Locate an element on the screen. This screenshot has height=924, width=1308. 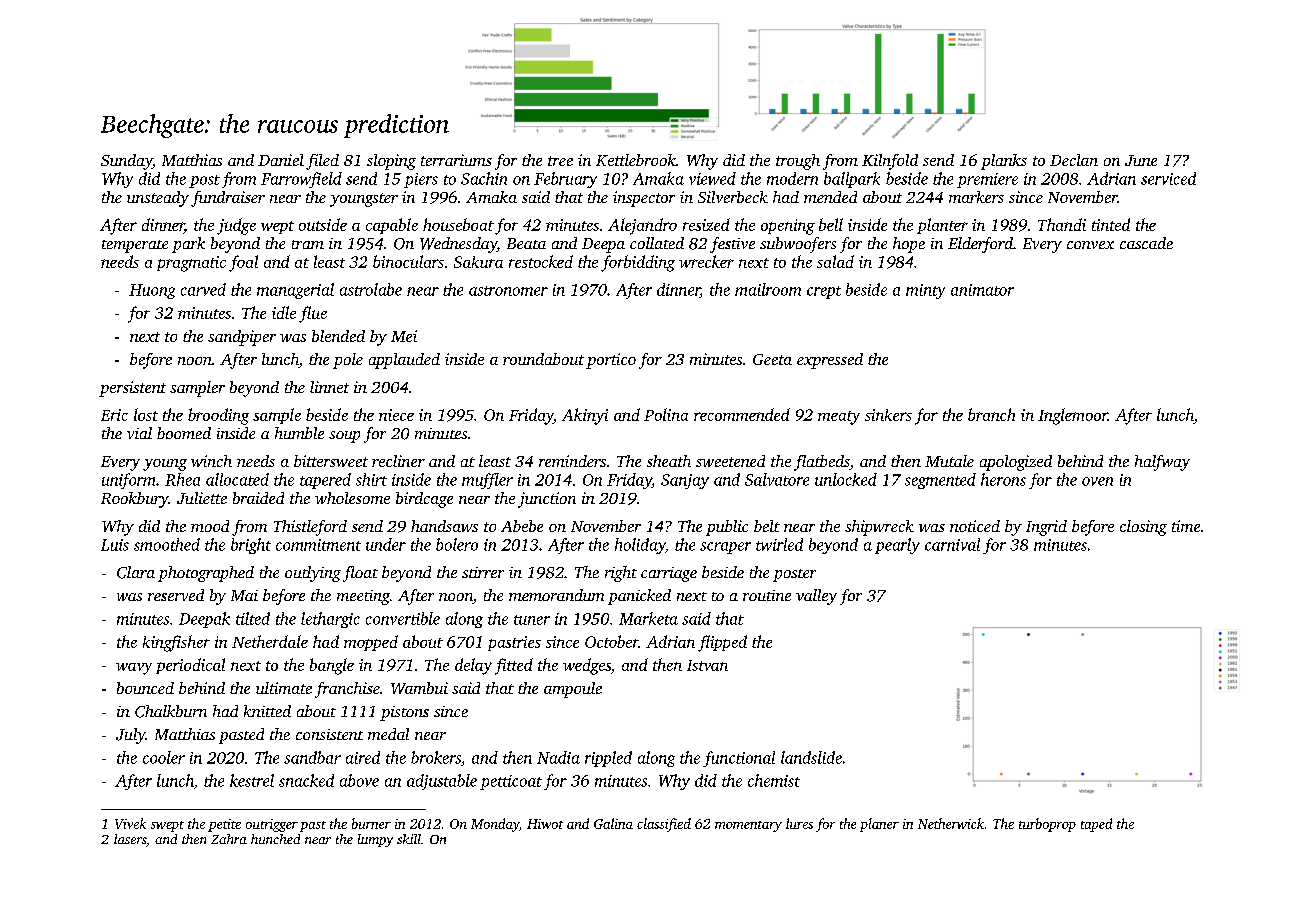
judge is located at coordinates (236, 226).
